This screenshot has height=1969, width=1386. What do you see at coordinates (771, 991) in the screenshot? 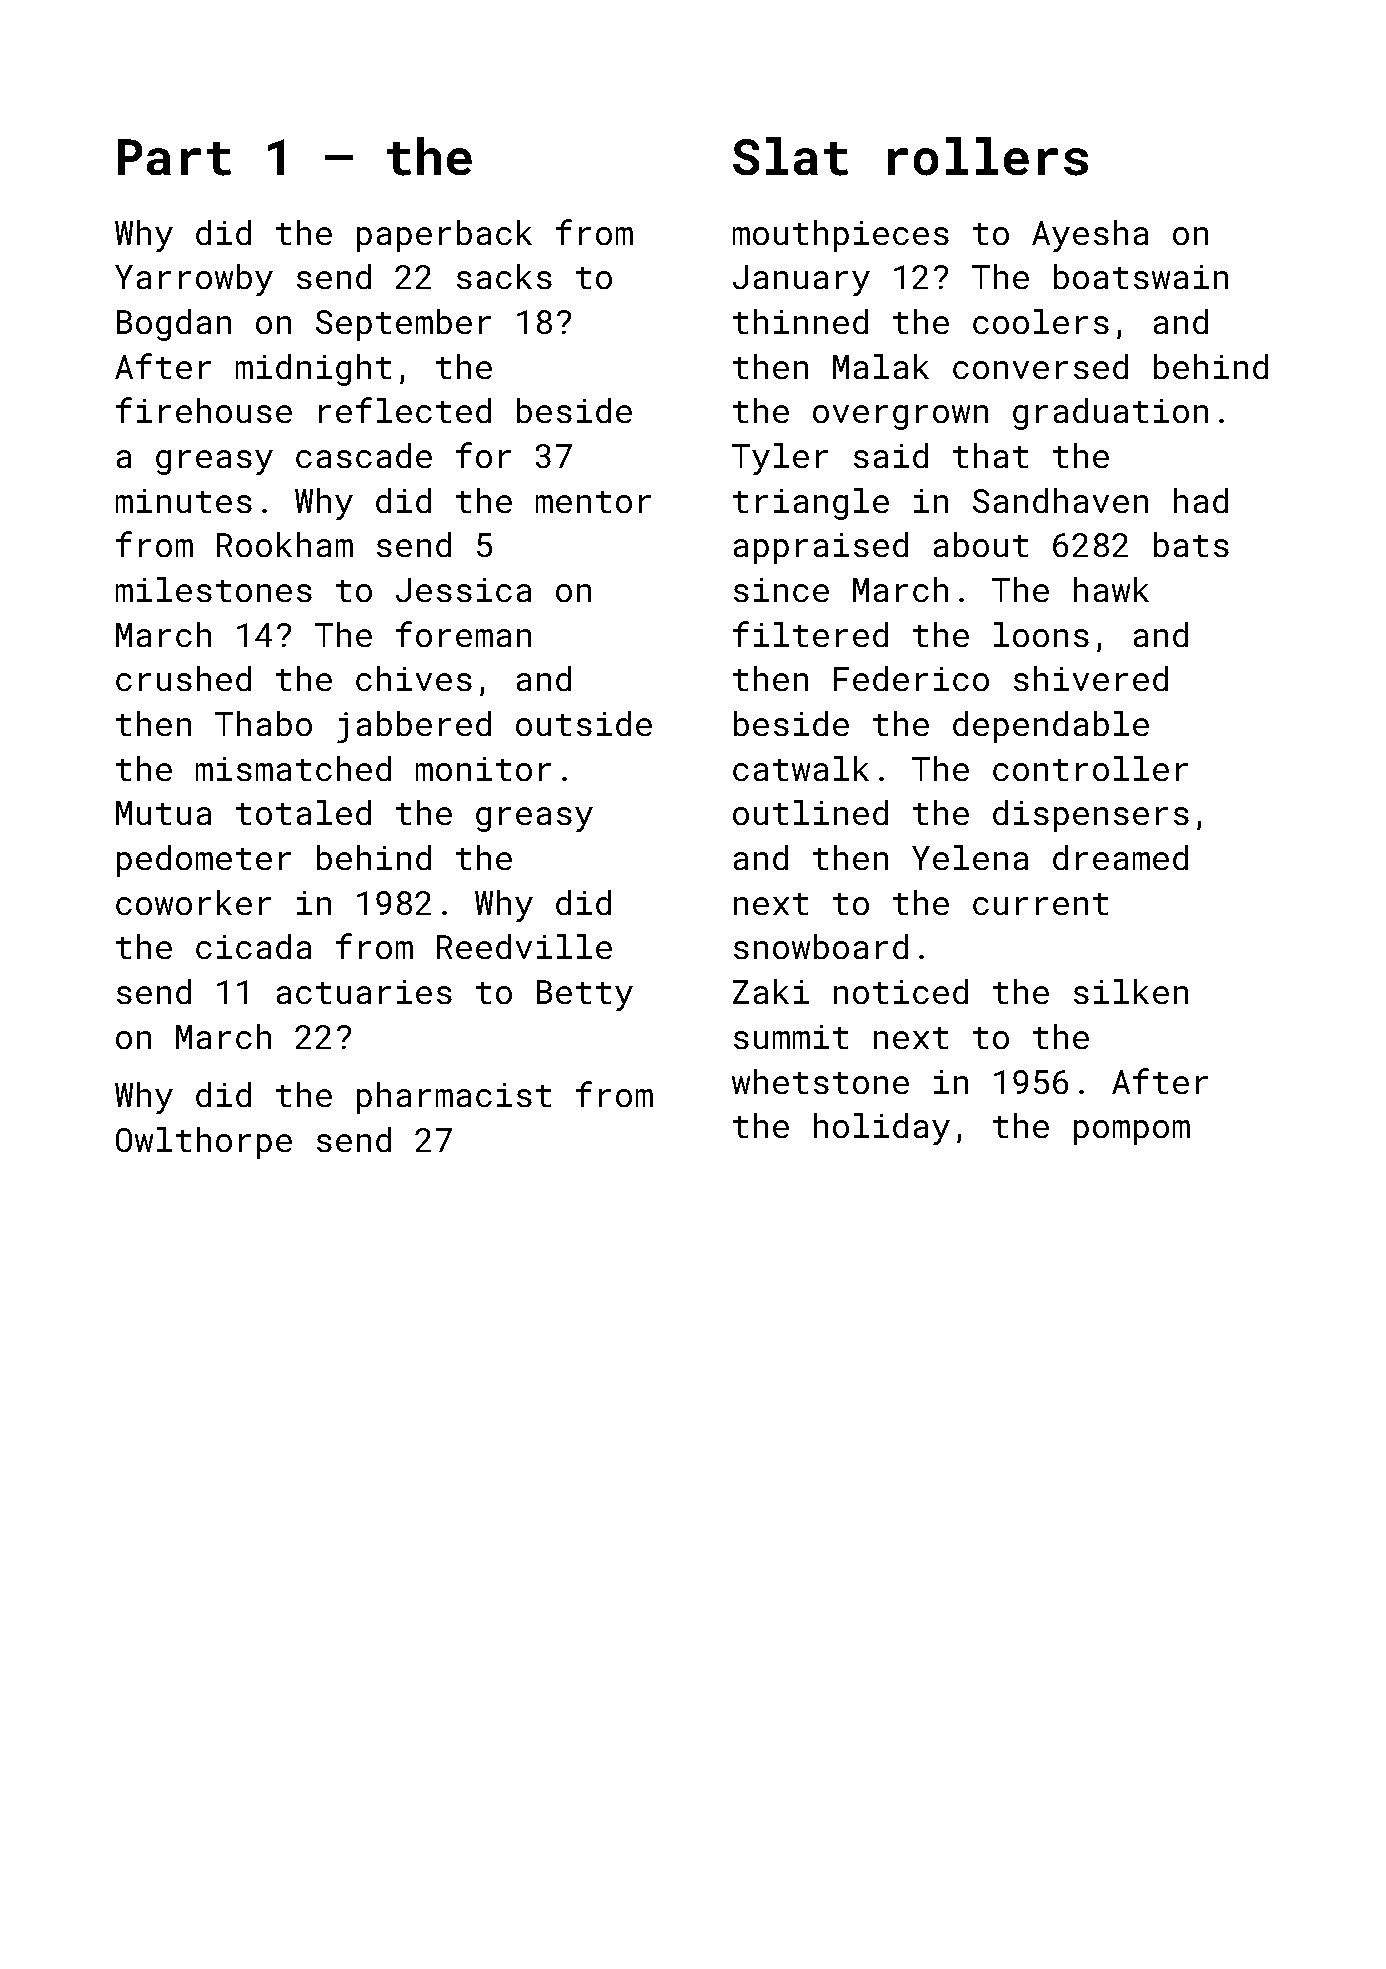
I see `Zaki` at bounding box center [771, 991].
